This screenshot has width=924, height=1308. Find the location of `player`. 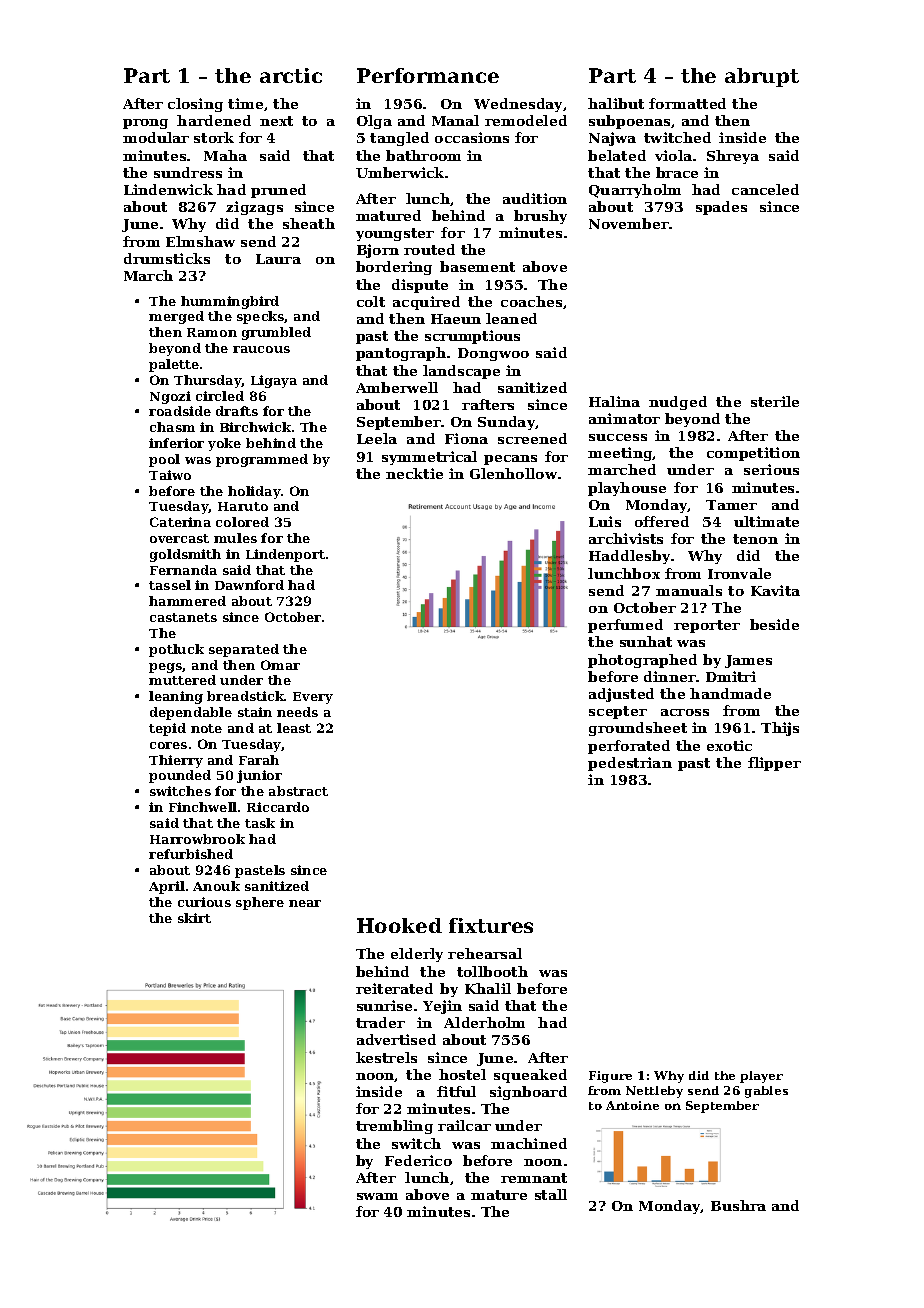

player is located at coordinates (761, 1077).
